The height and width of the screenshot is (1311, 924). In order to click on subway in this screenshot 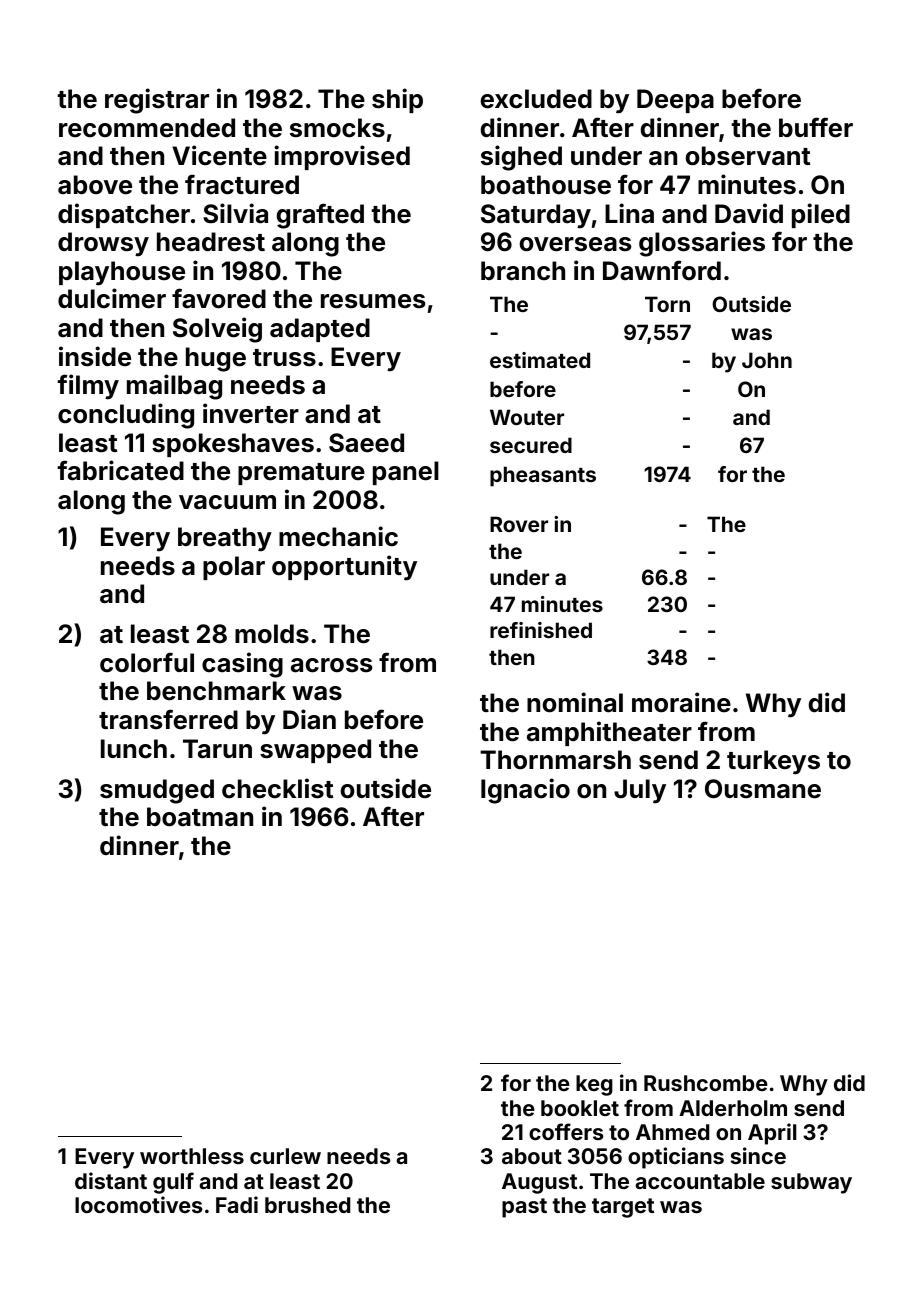, I will do `click(811, 1183)`.
